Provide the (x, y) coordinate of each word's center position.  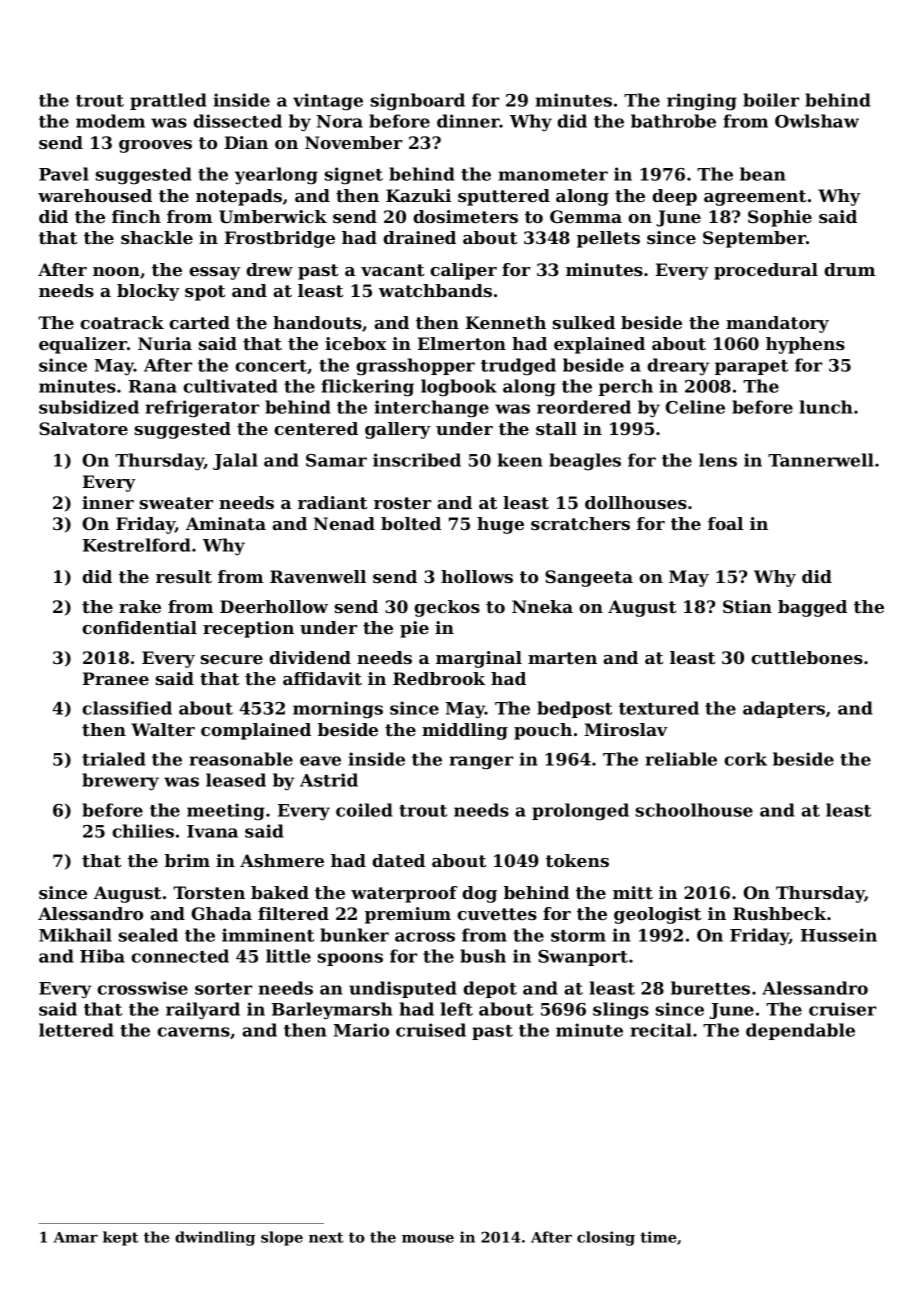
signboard (418, 102)
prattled (168, 101)
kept (120, 1238)
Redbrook (439, 678)
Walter (163, 729)
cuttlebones (807, 657)
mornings (338, 710)
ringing (702, 102)
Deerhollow (274, 606)
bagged (812, 608)
